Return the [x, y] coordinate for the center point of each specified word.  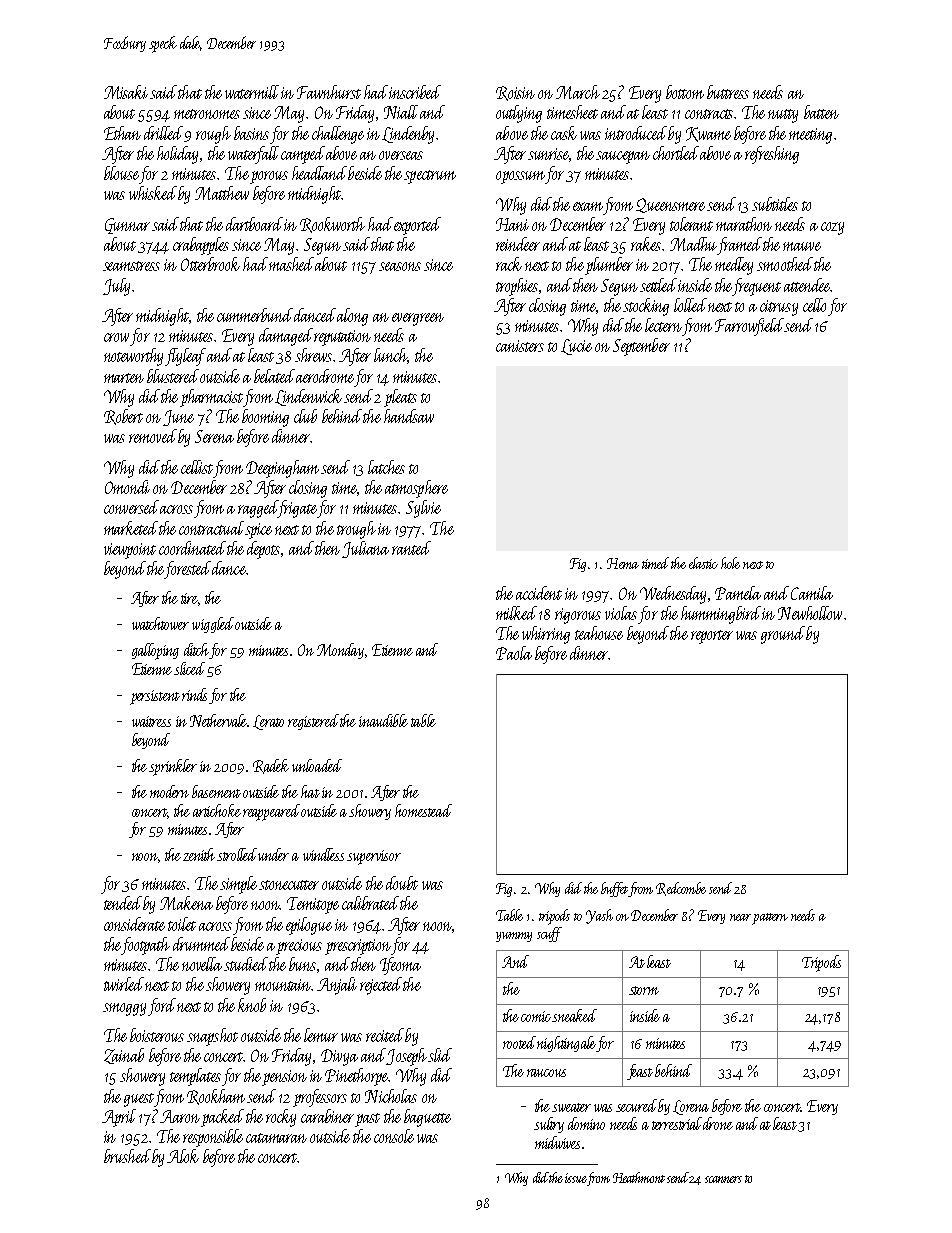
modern [169, 791]
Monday [340, 651]
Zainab [124, 1056]
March [578, 92]
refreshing [772, 155]
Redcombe [681, 889]
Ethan [122, 133]
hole [730, 563]
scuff [549, 934]
